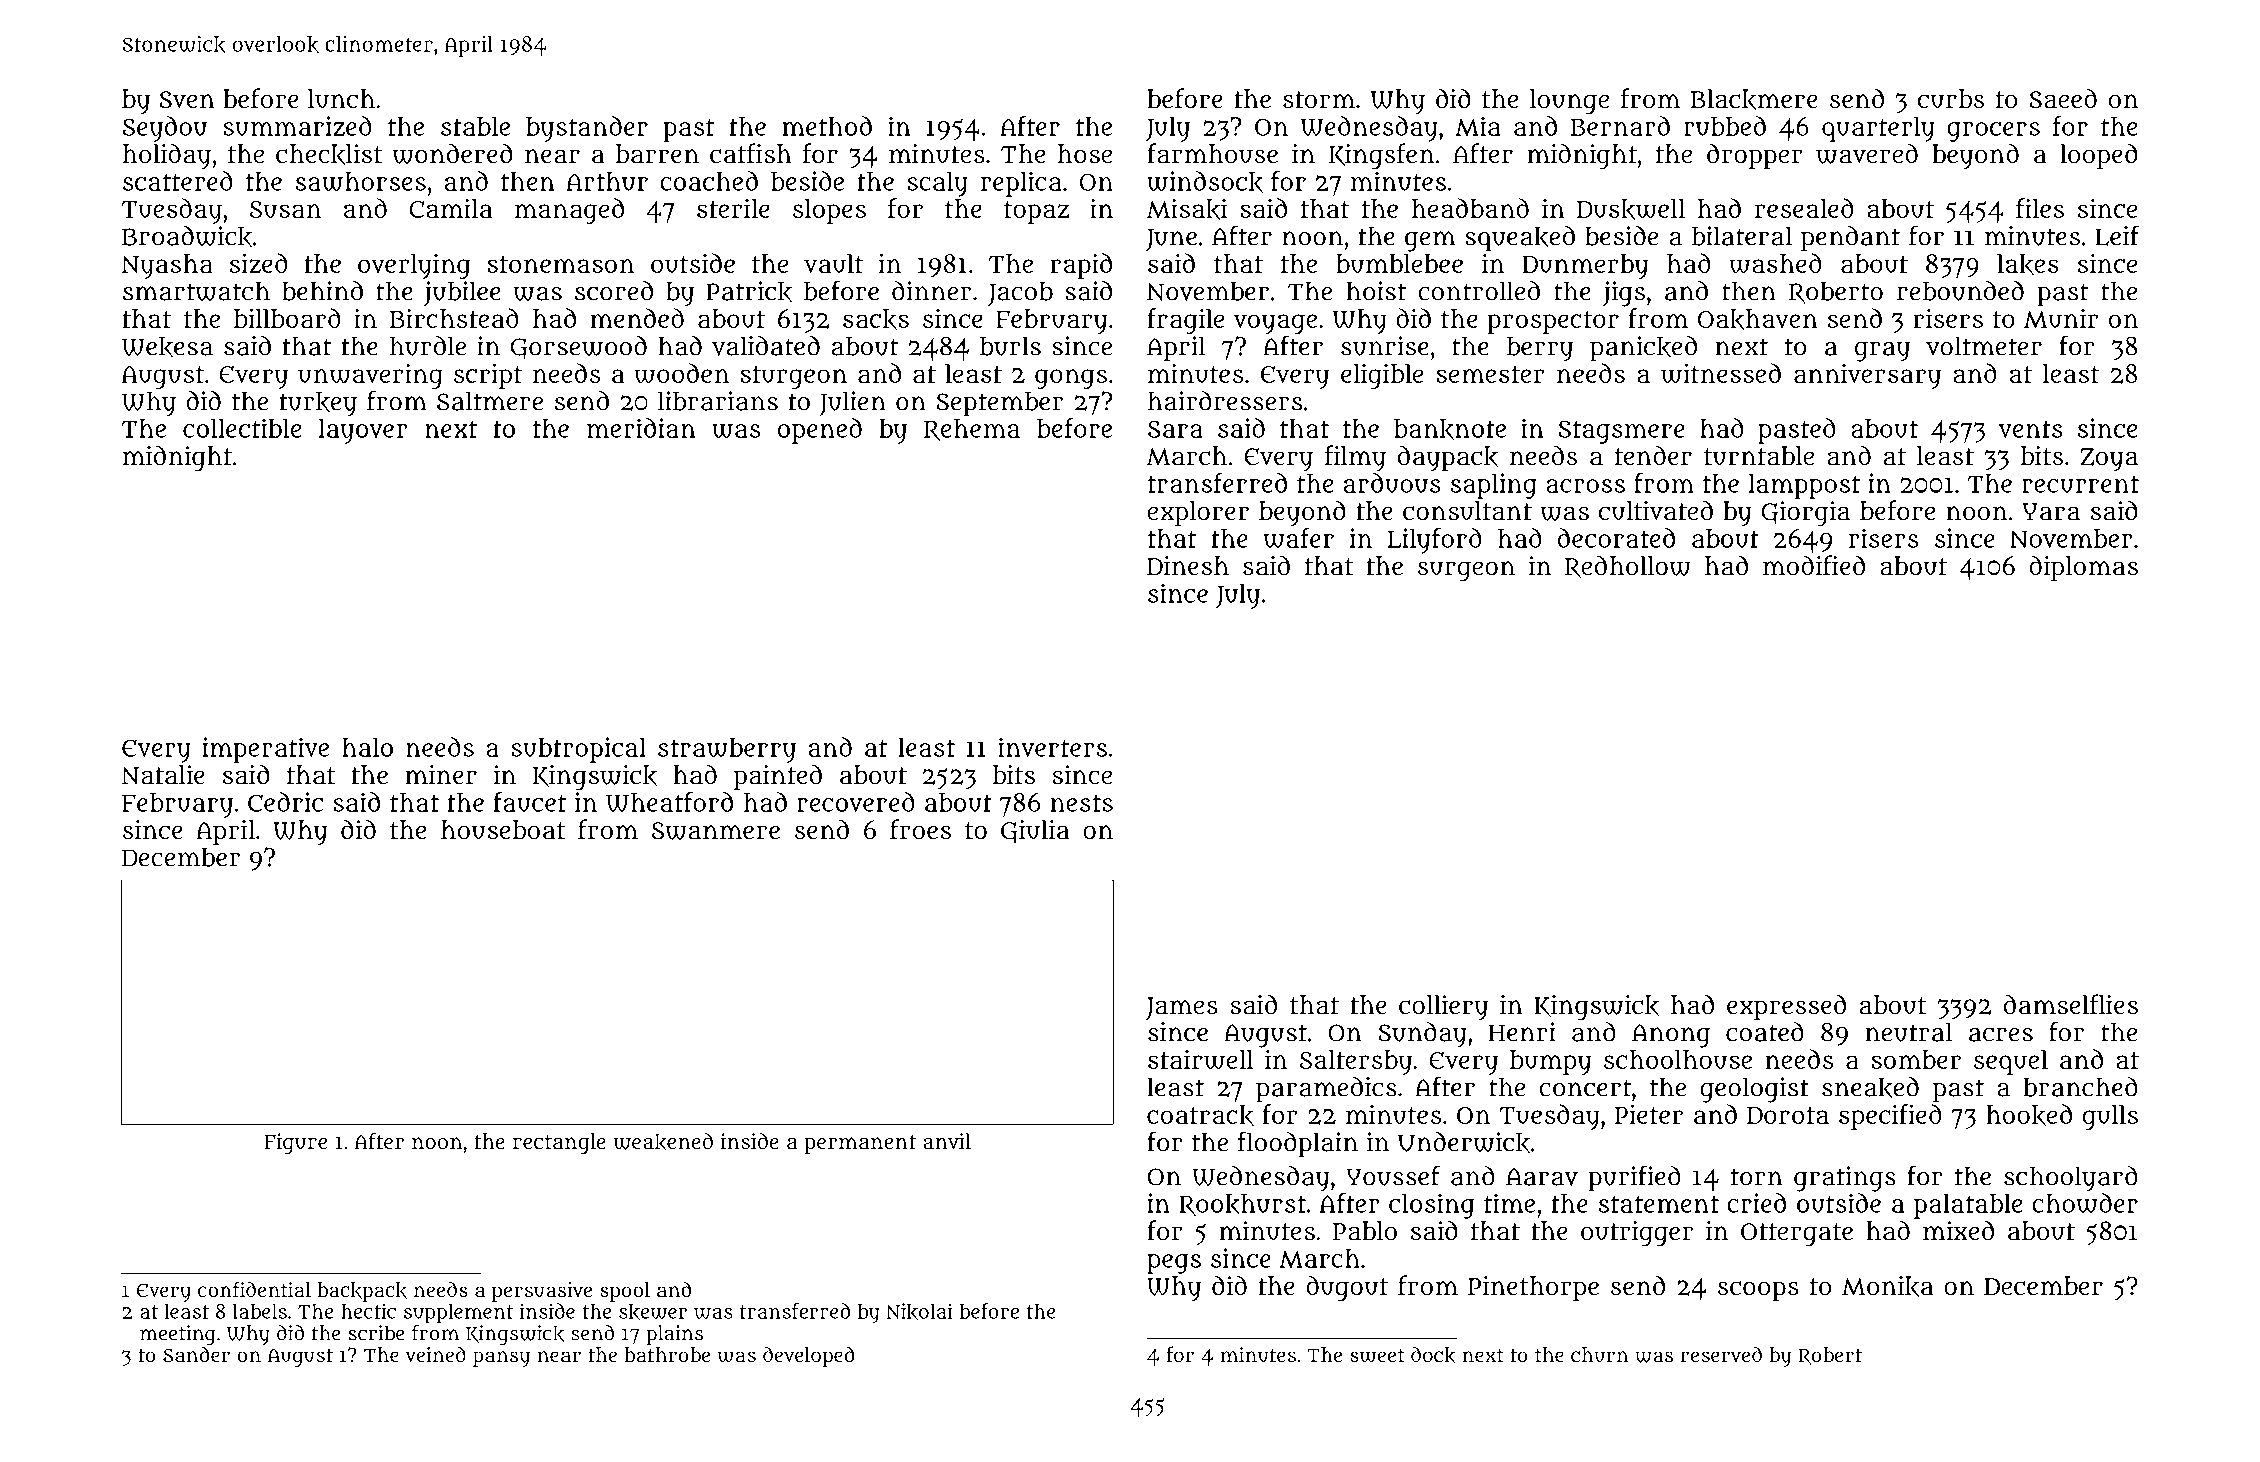 This image has height=1462, width=2260. What do you see at coordinates (542, 1292) in the image?
I see `persuasive` at bounding box center [542, 1292].
